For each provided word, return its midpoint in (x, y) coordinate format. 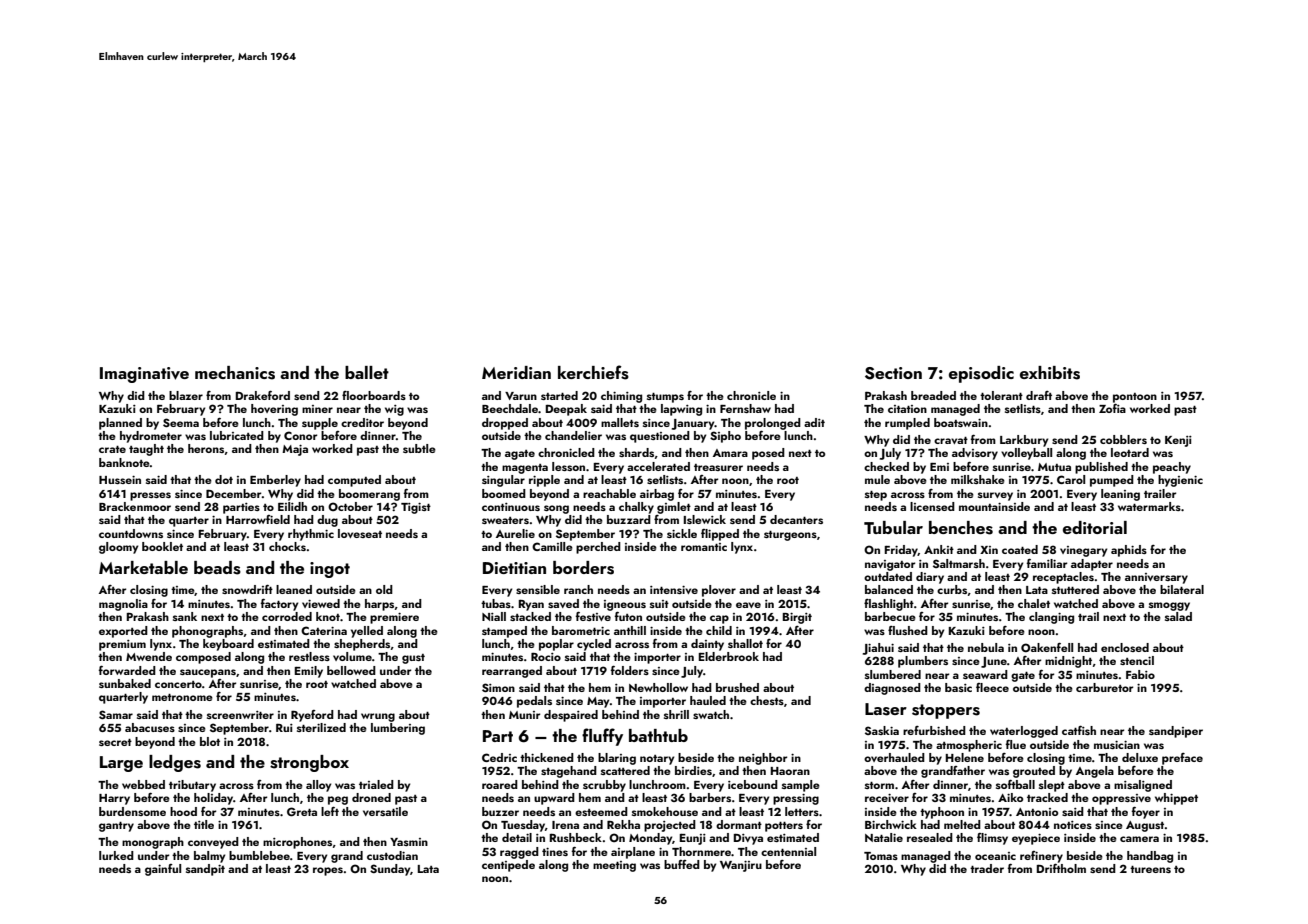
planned (120, 424)
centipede (508, 866)
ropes (328, 871)
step (876, 496)
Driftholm (1061, 868)
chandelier (573, 435)
